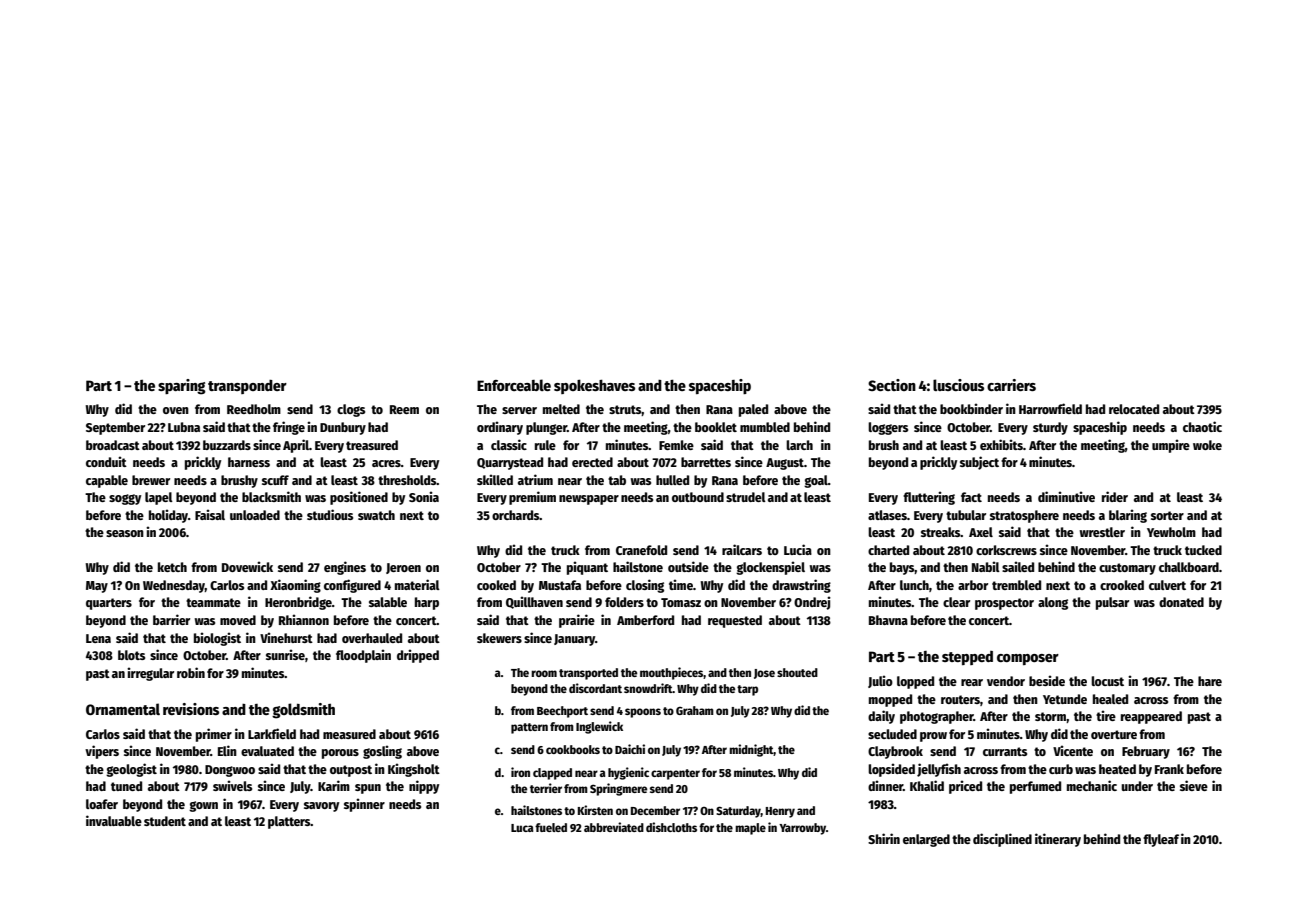  What do you see at coordinates (1210, 681) in the document?
I see `hare` at bounding box center [1210, 681].
